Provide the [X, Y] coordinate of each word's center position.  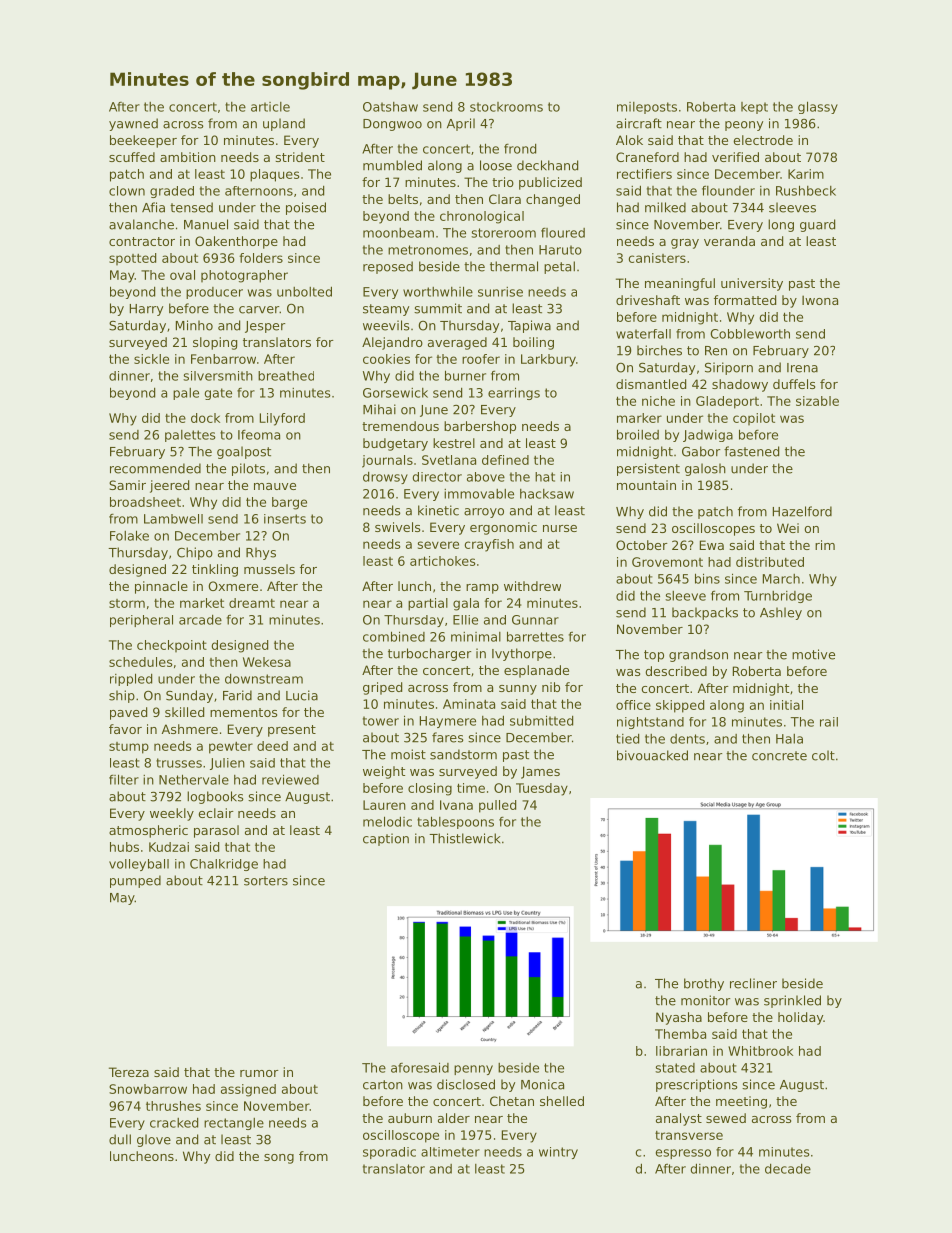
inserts [285, 519]
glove [154, 1140]
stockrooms [506, 107]
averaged [457, 343]
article [270, 107]
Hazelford [802, 511]
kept [754, 108]
